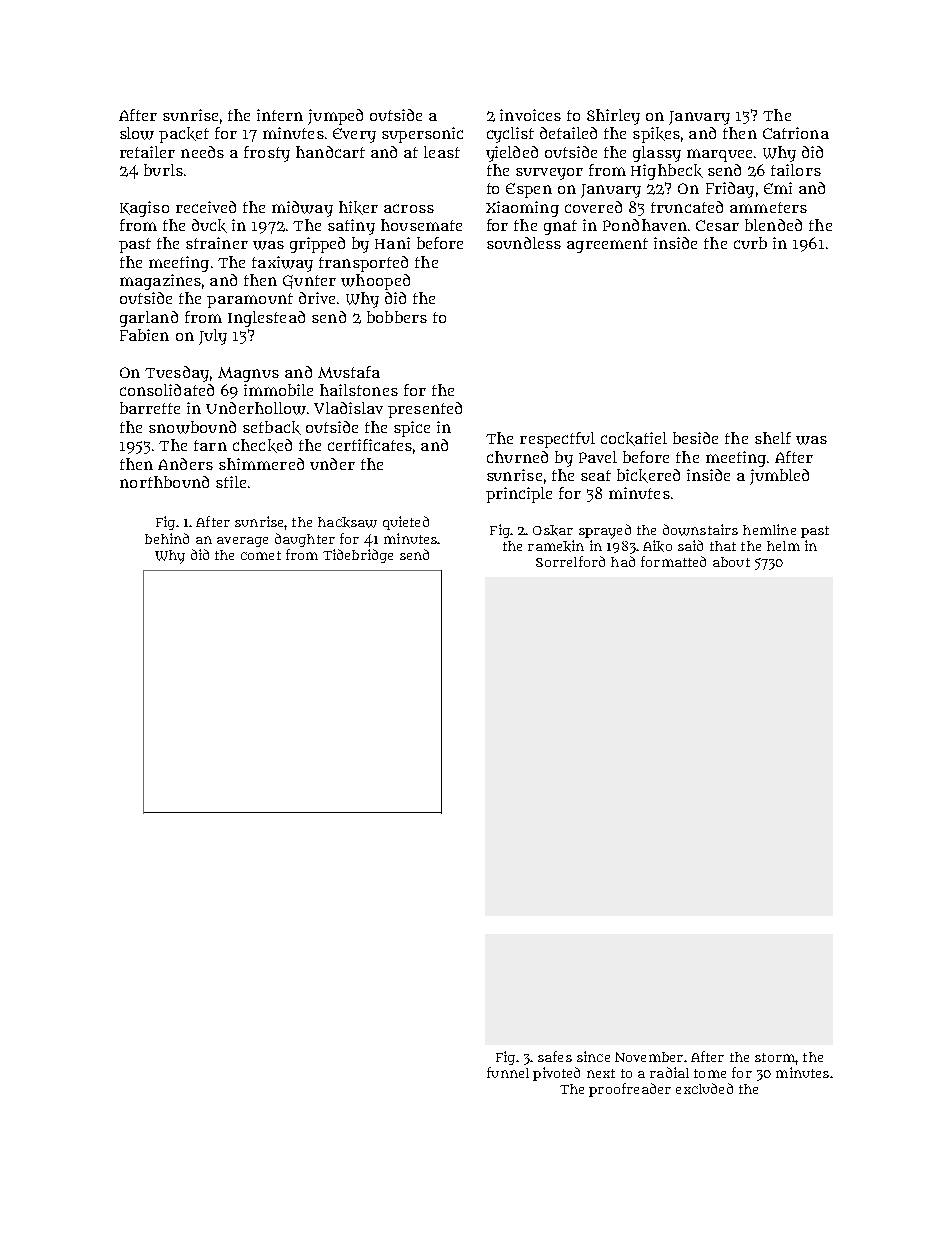 This image has width=952, height=1233. I want to click on drive, so click(317, 298).
